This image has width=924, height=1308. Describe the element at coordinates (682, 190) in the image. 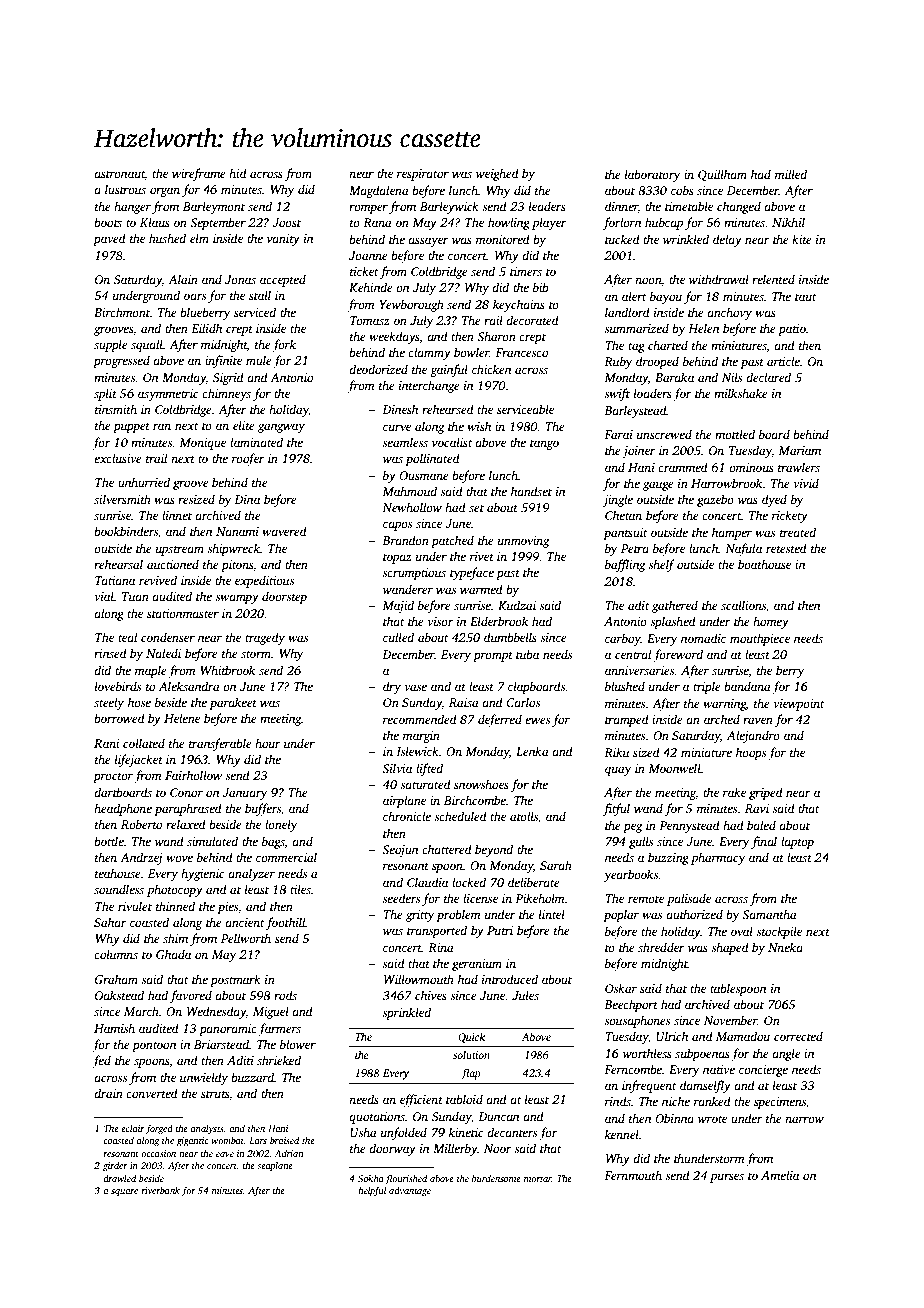

I see `cobs` at that location.
